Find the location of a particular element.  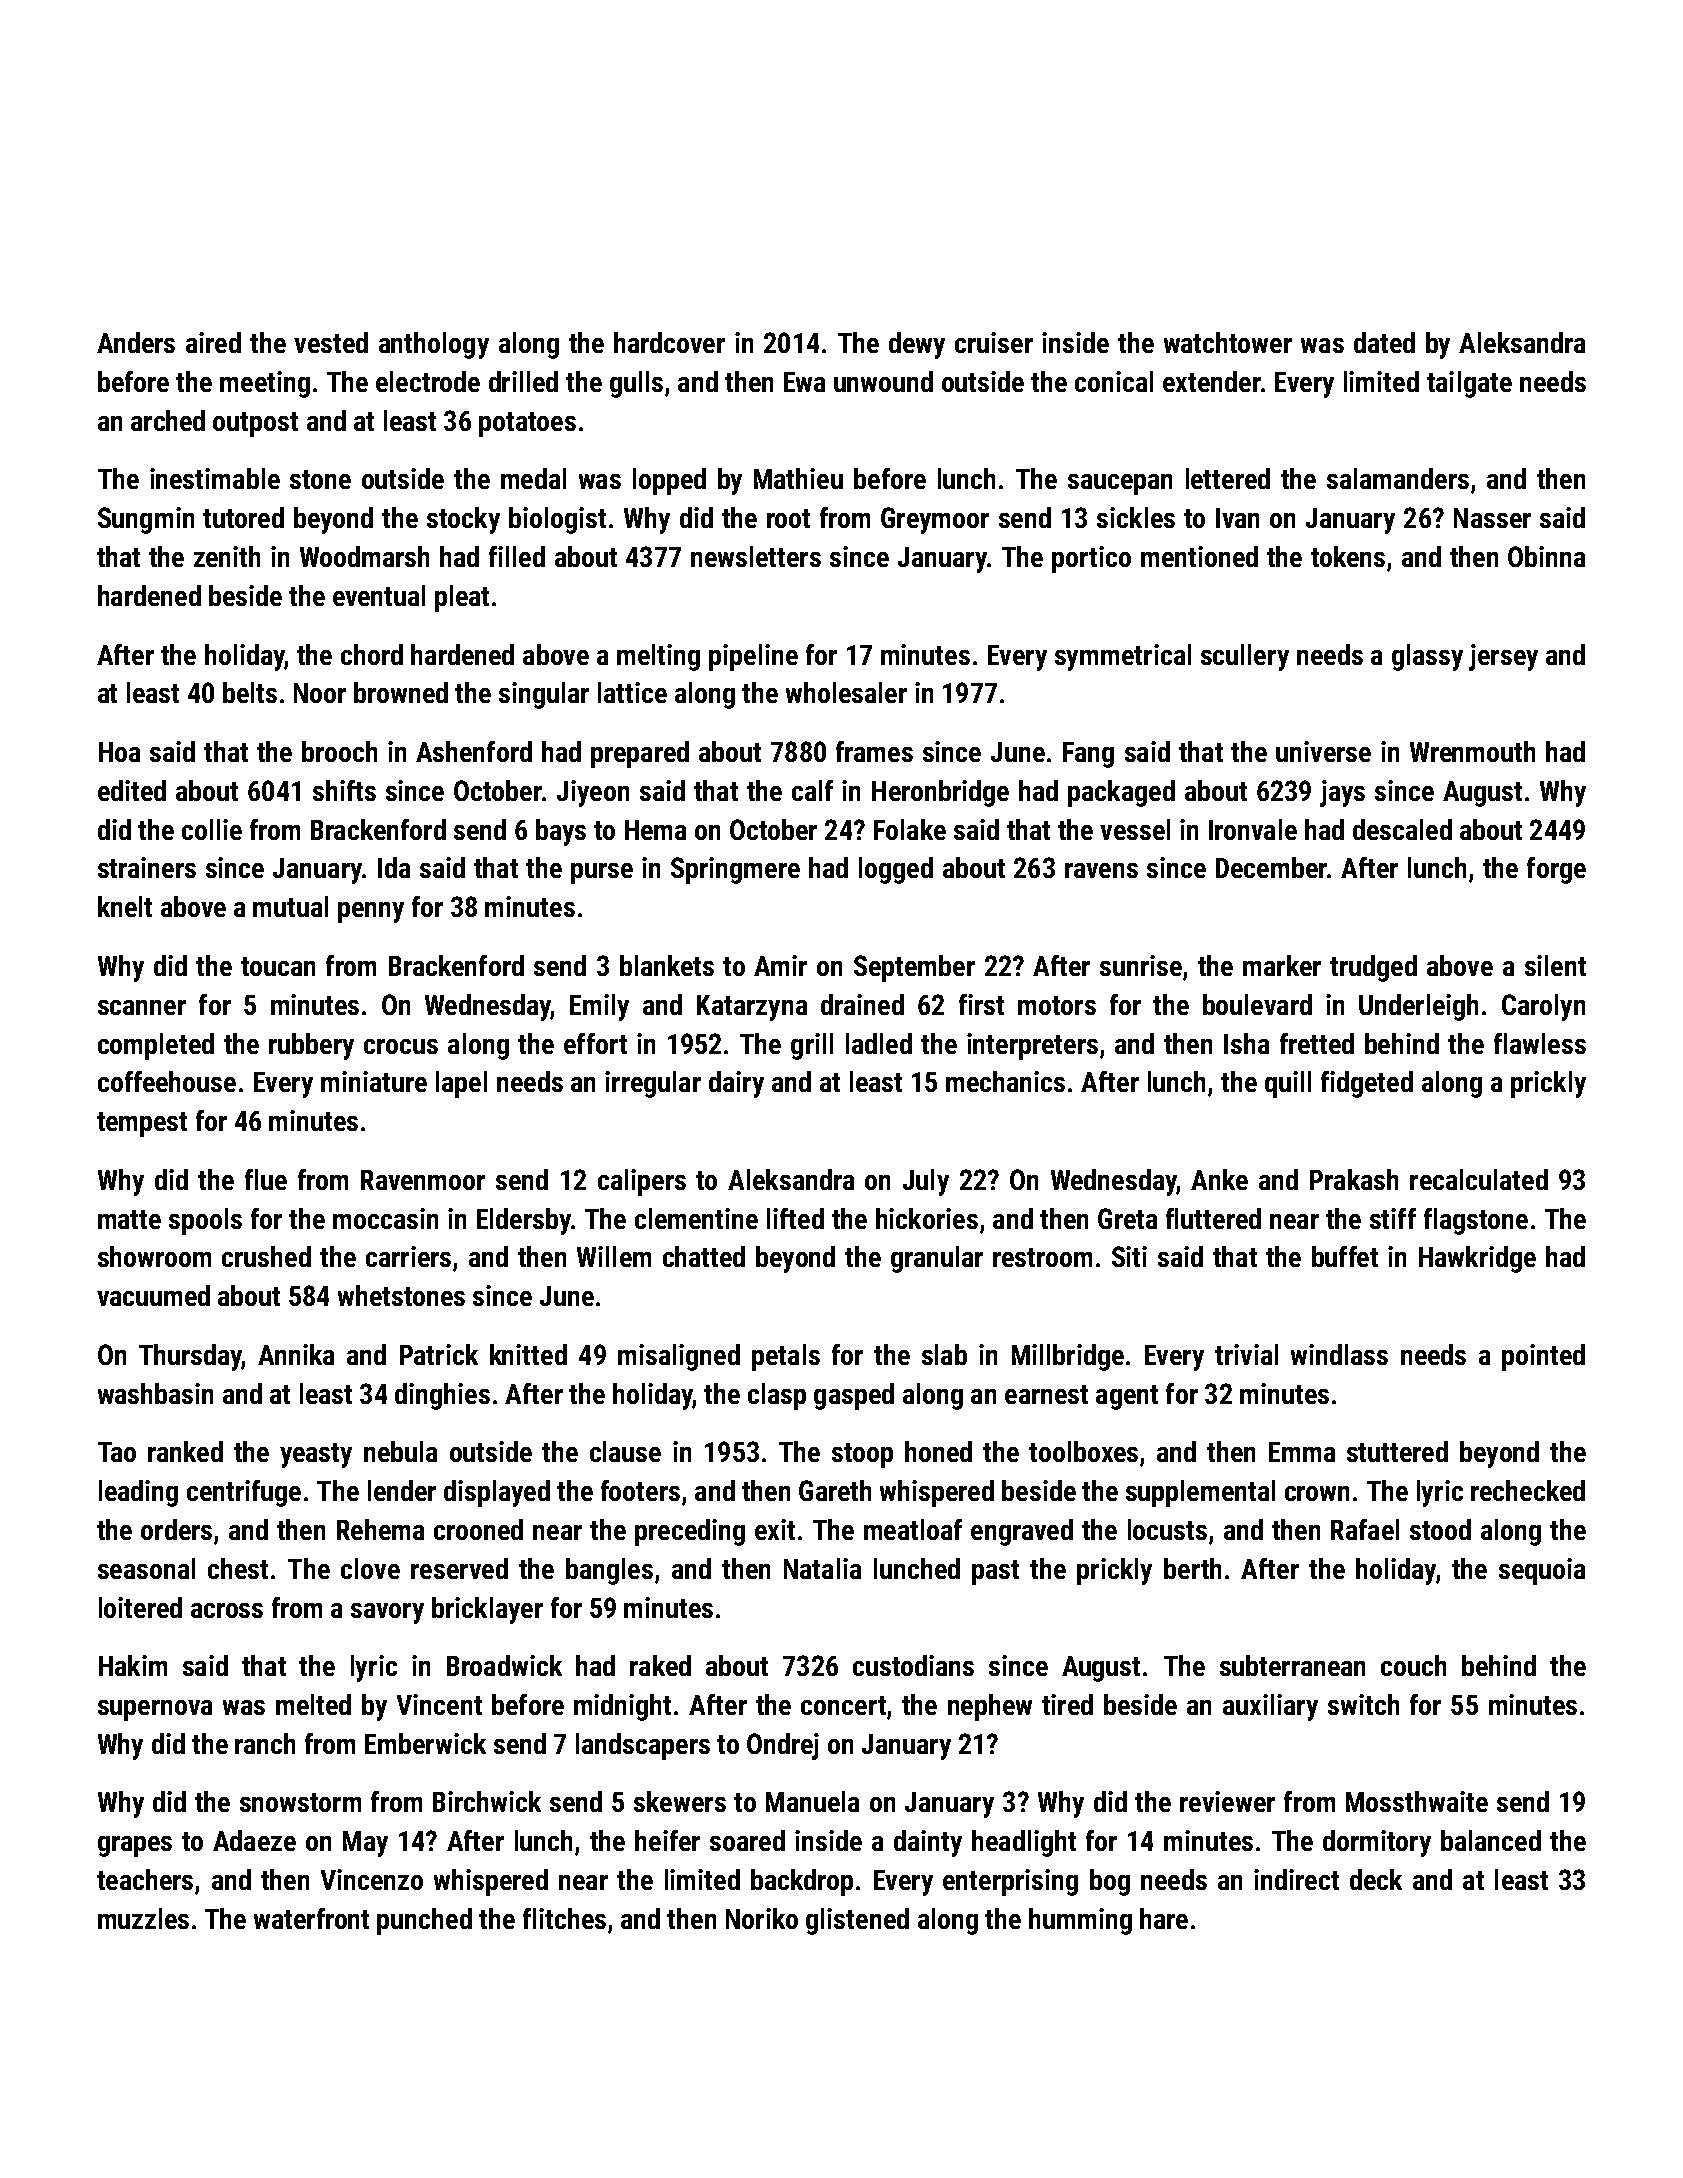

clementine is located at coordinates (696, 1218).
